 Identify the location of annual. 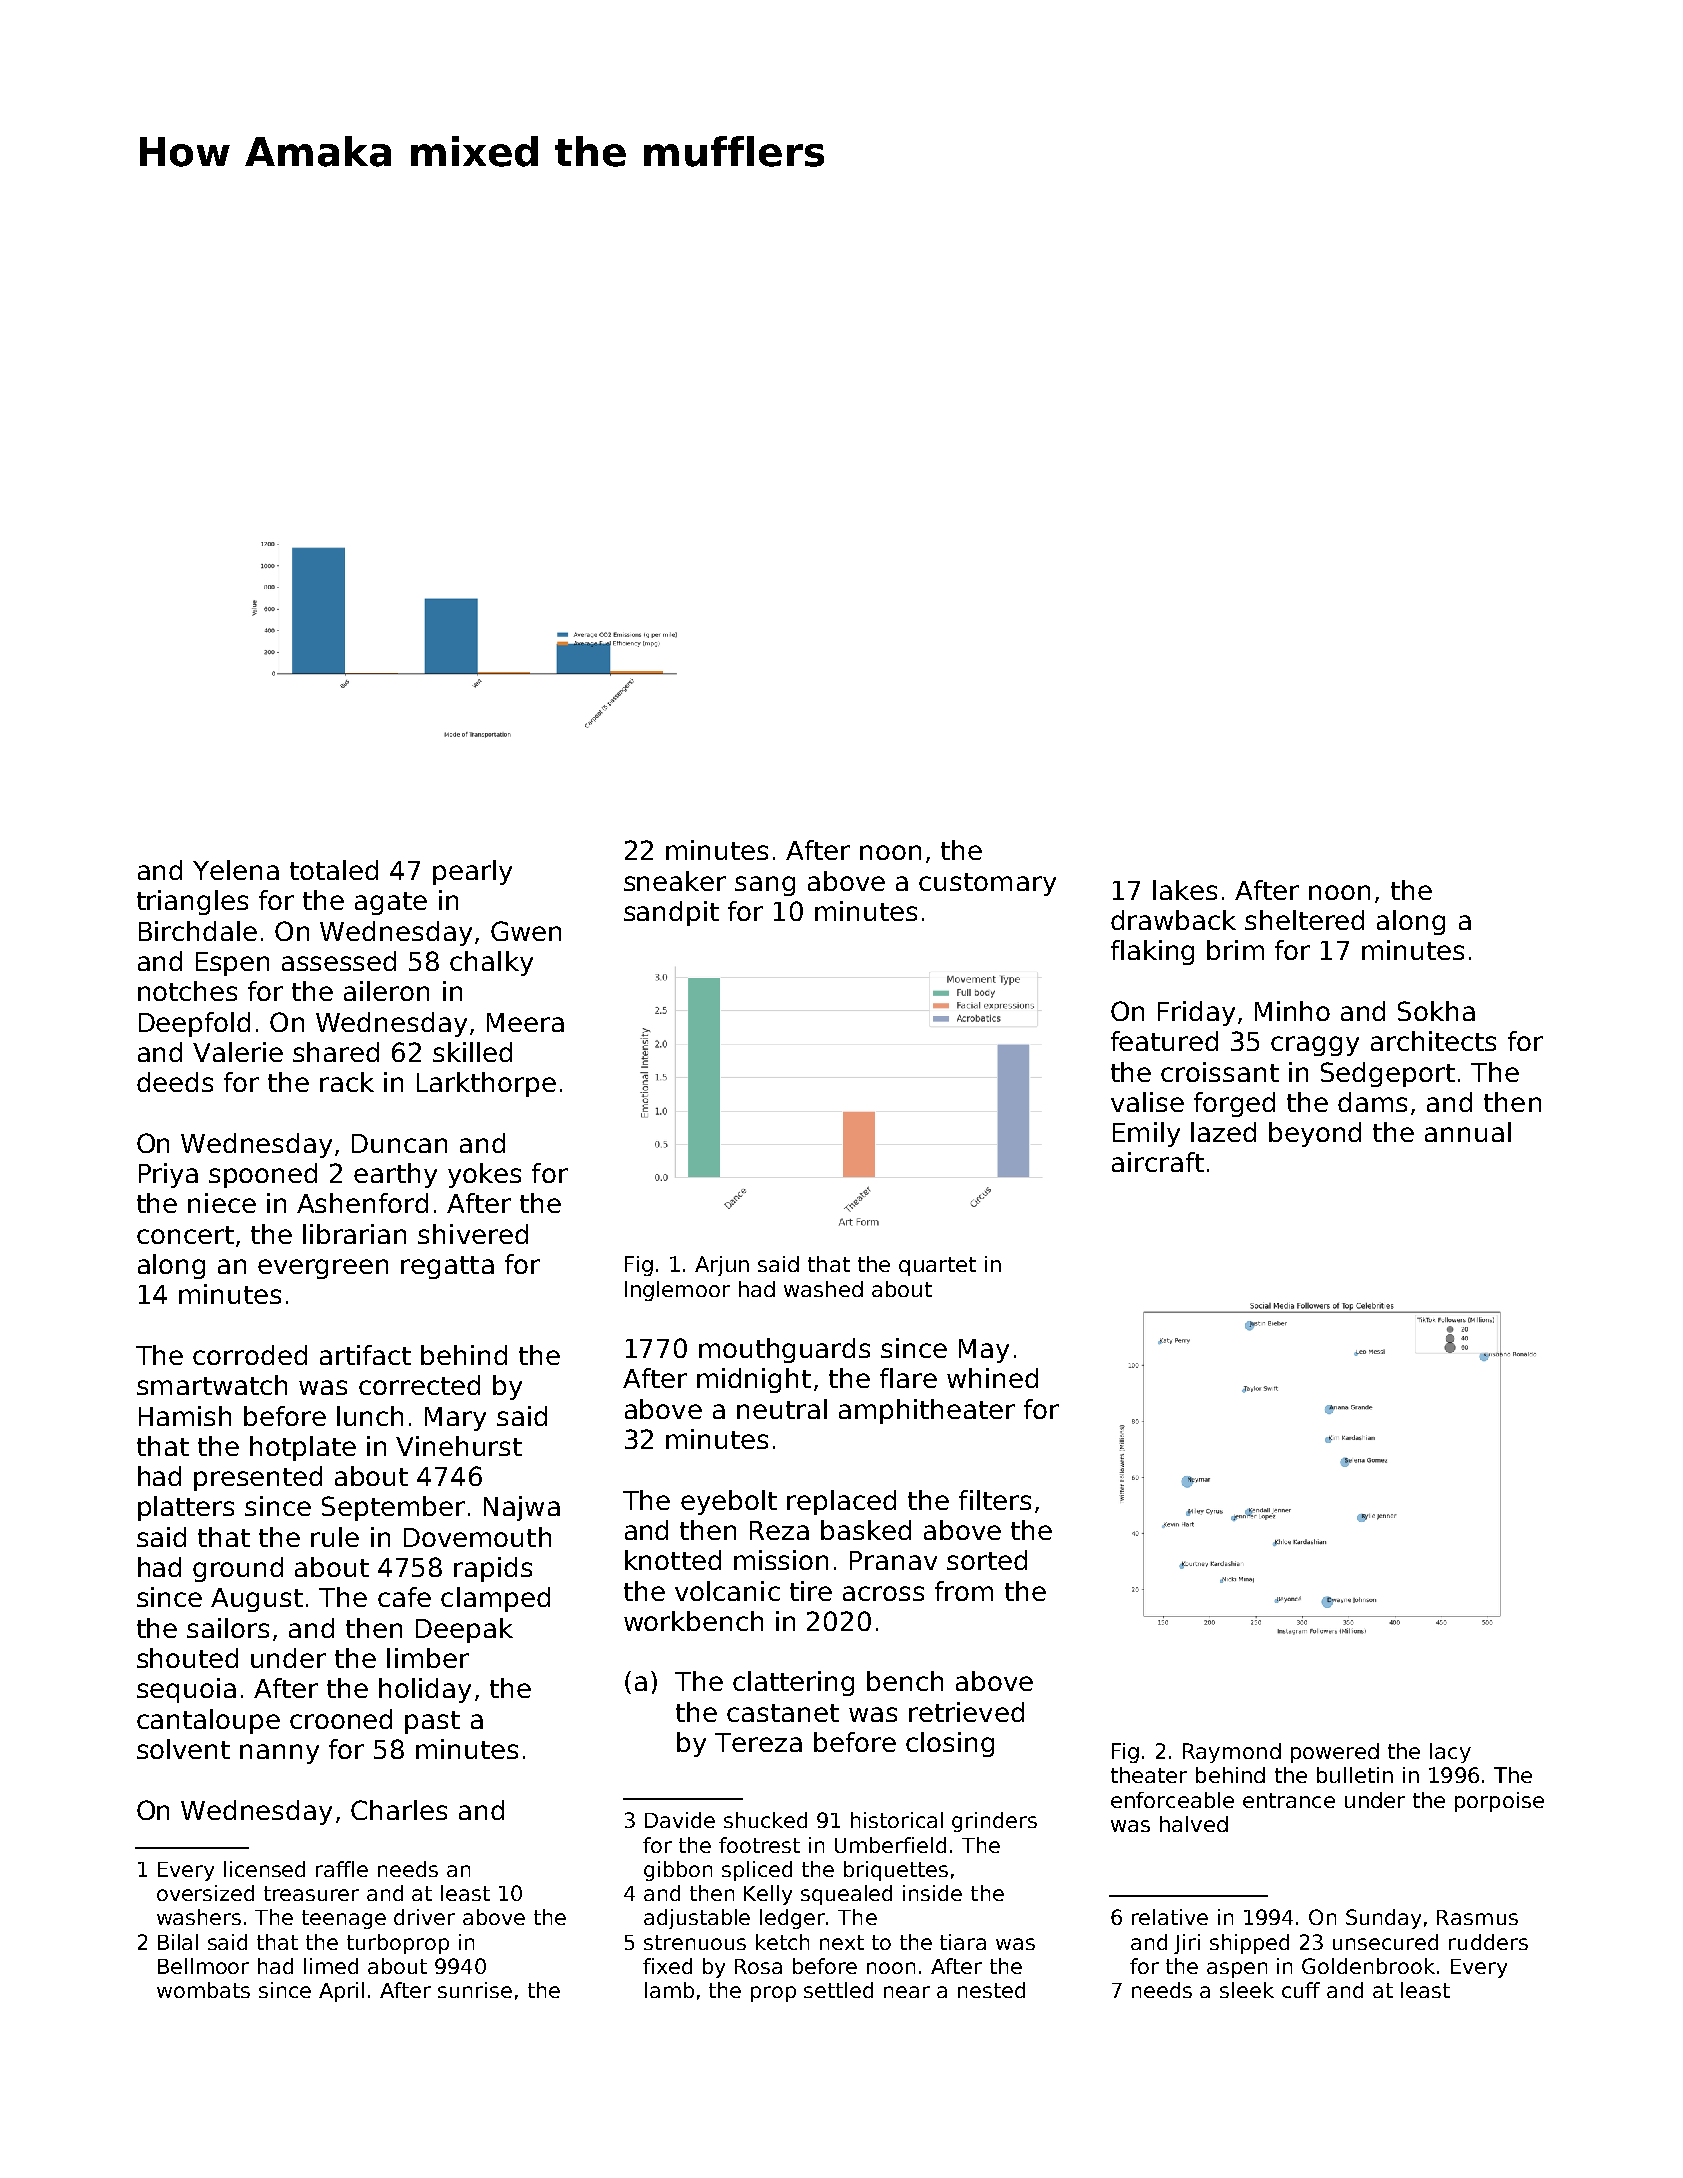
(1468, 1132).
